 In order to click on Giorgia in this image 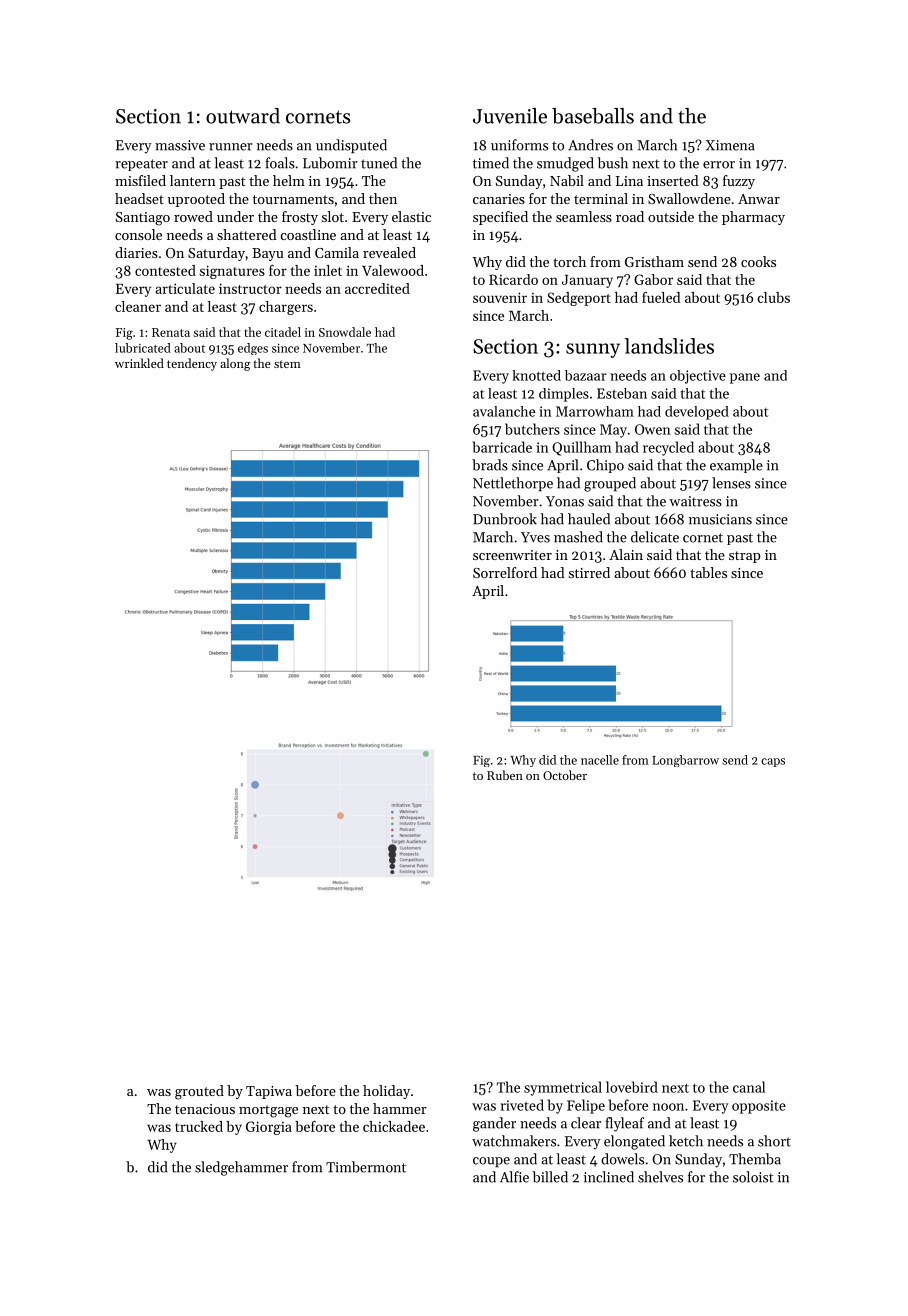, I will do `click(269, 1128)`.
